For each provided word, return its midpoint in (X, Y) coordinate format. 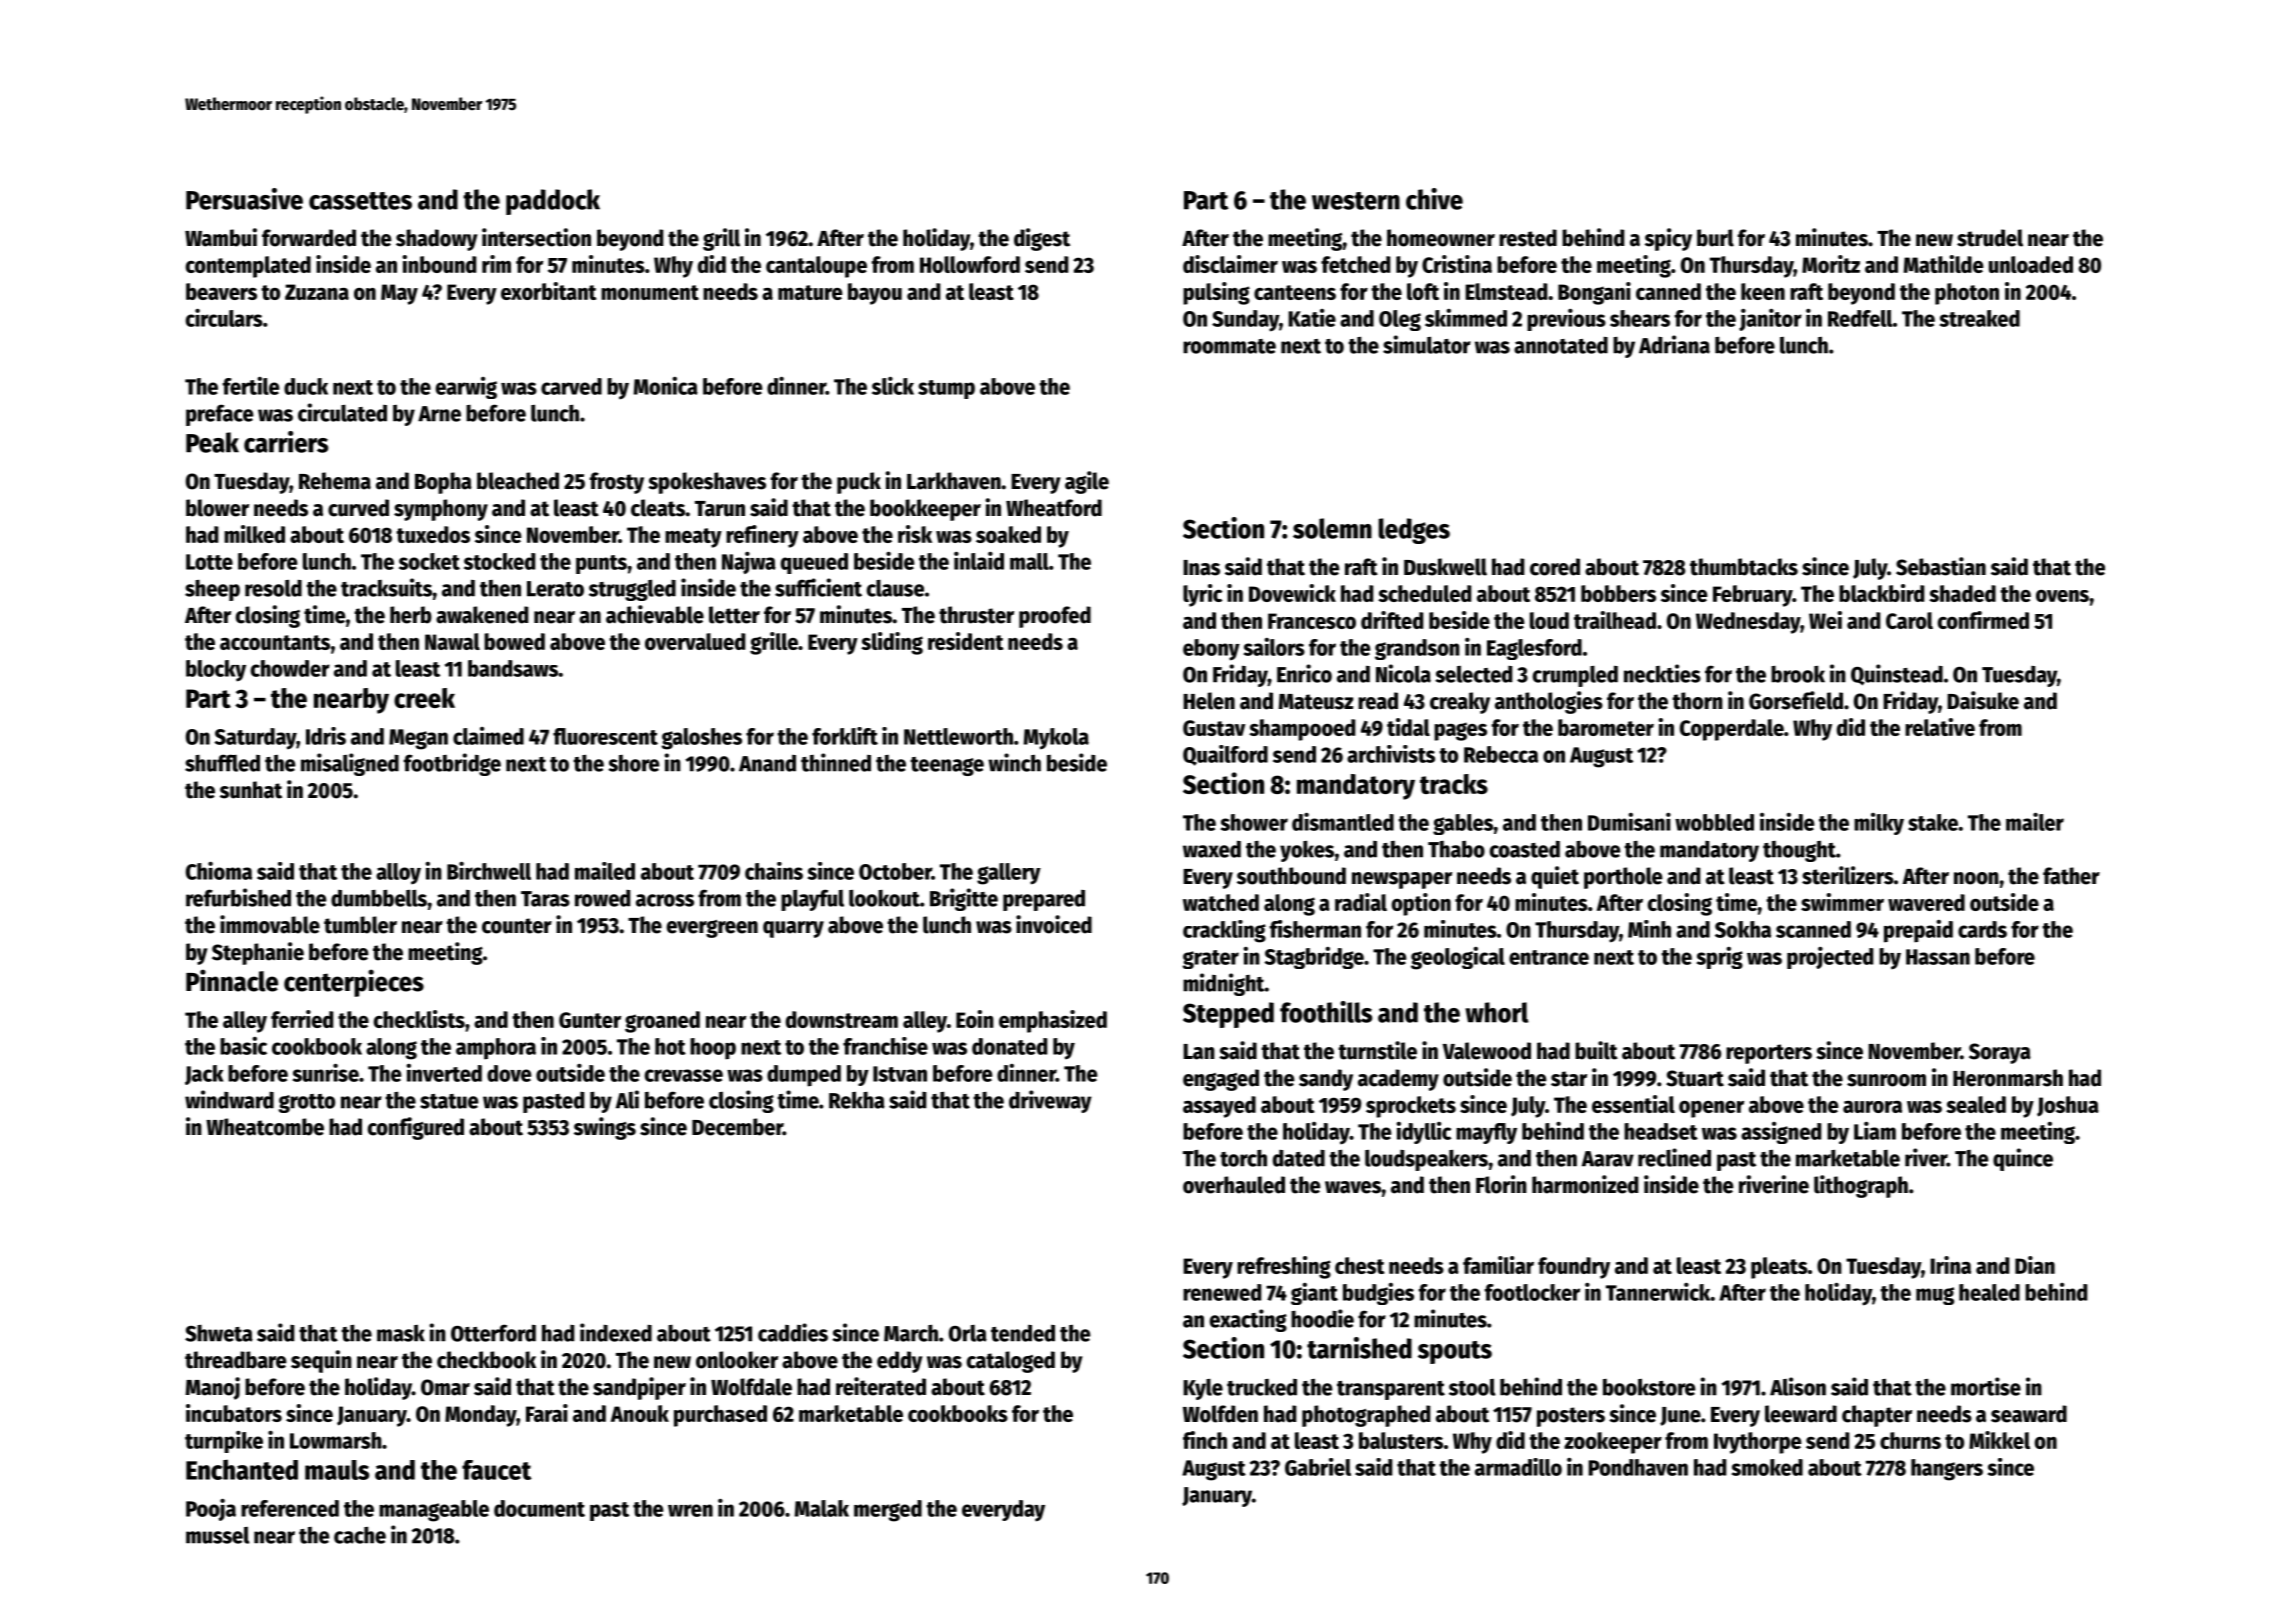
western (1356, 201)
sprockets (1411, 1107)
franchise (885, 1046)
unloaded (2031, 264)
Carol (1909, 620)
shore (633, 763)
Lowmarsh (336, 1440)
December (737, 1127)
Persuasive (244, 199)
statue (449, 1101)
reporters (1769, 1054)
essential (1633, 1104)
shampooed (1302, 730)
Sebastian (1941, 566)
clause (895, 588)
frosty (617, 483)
